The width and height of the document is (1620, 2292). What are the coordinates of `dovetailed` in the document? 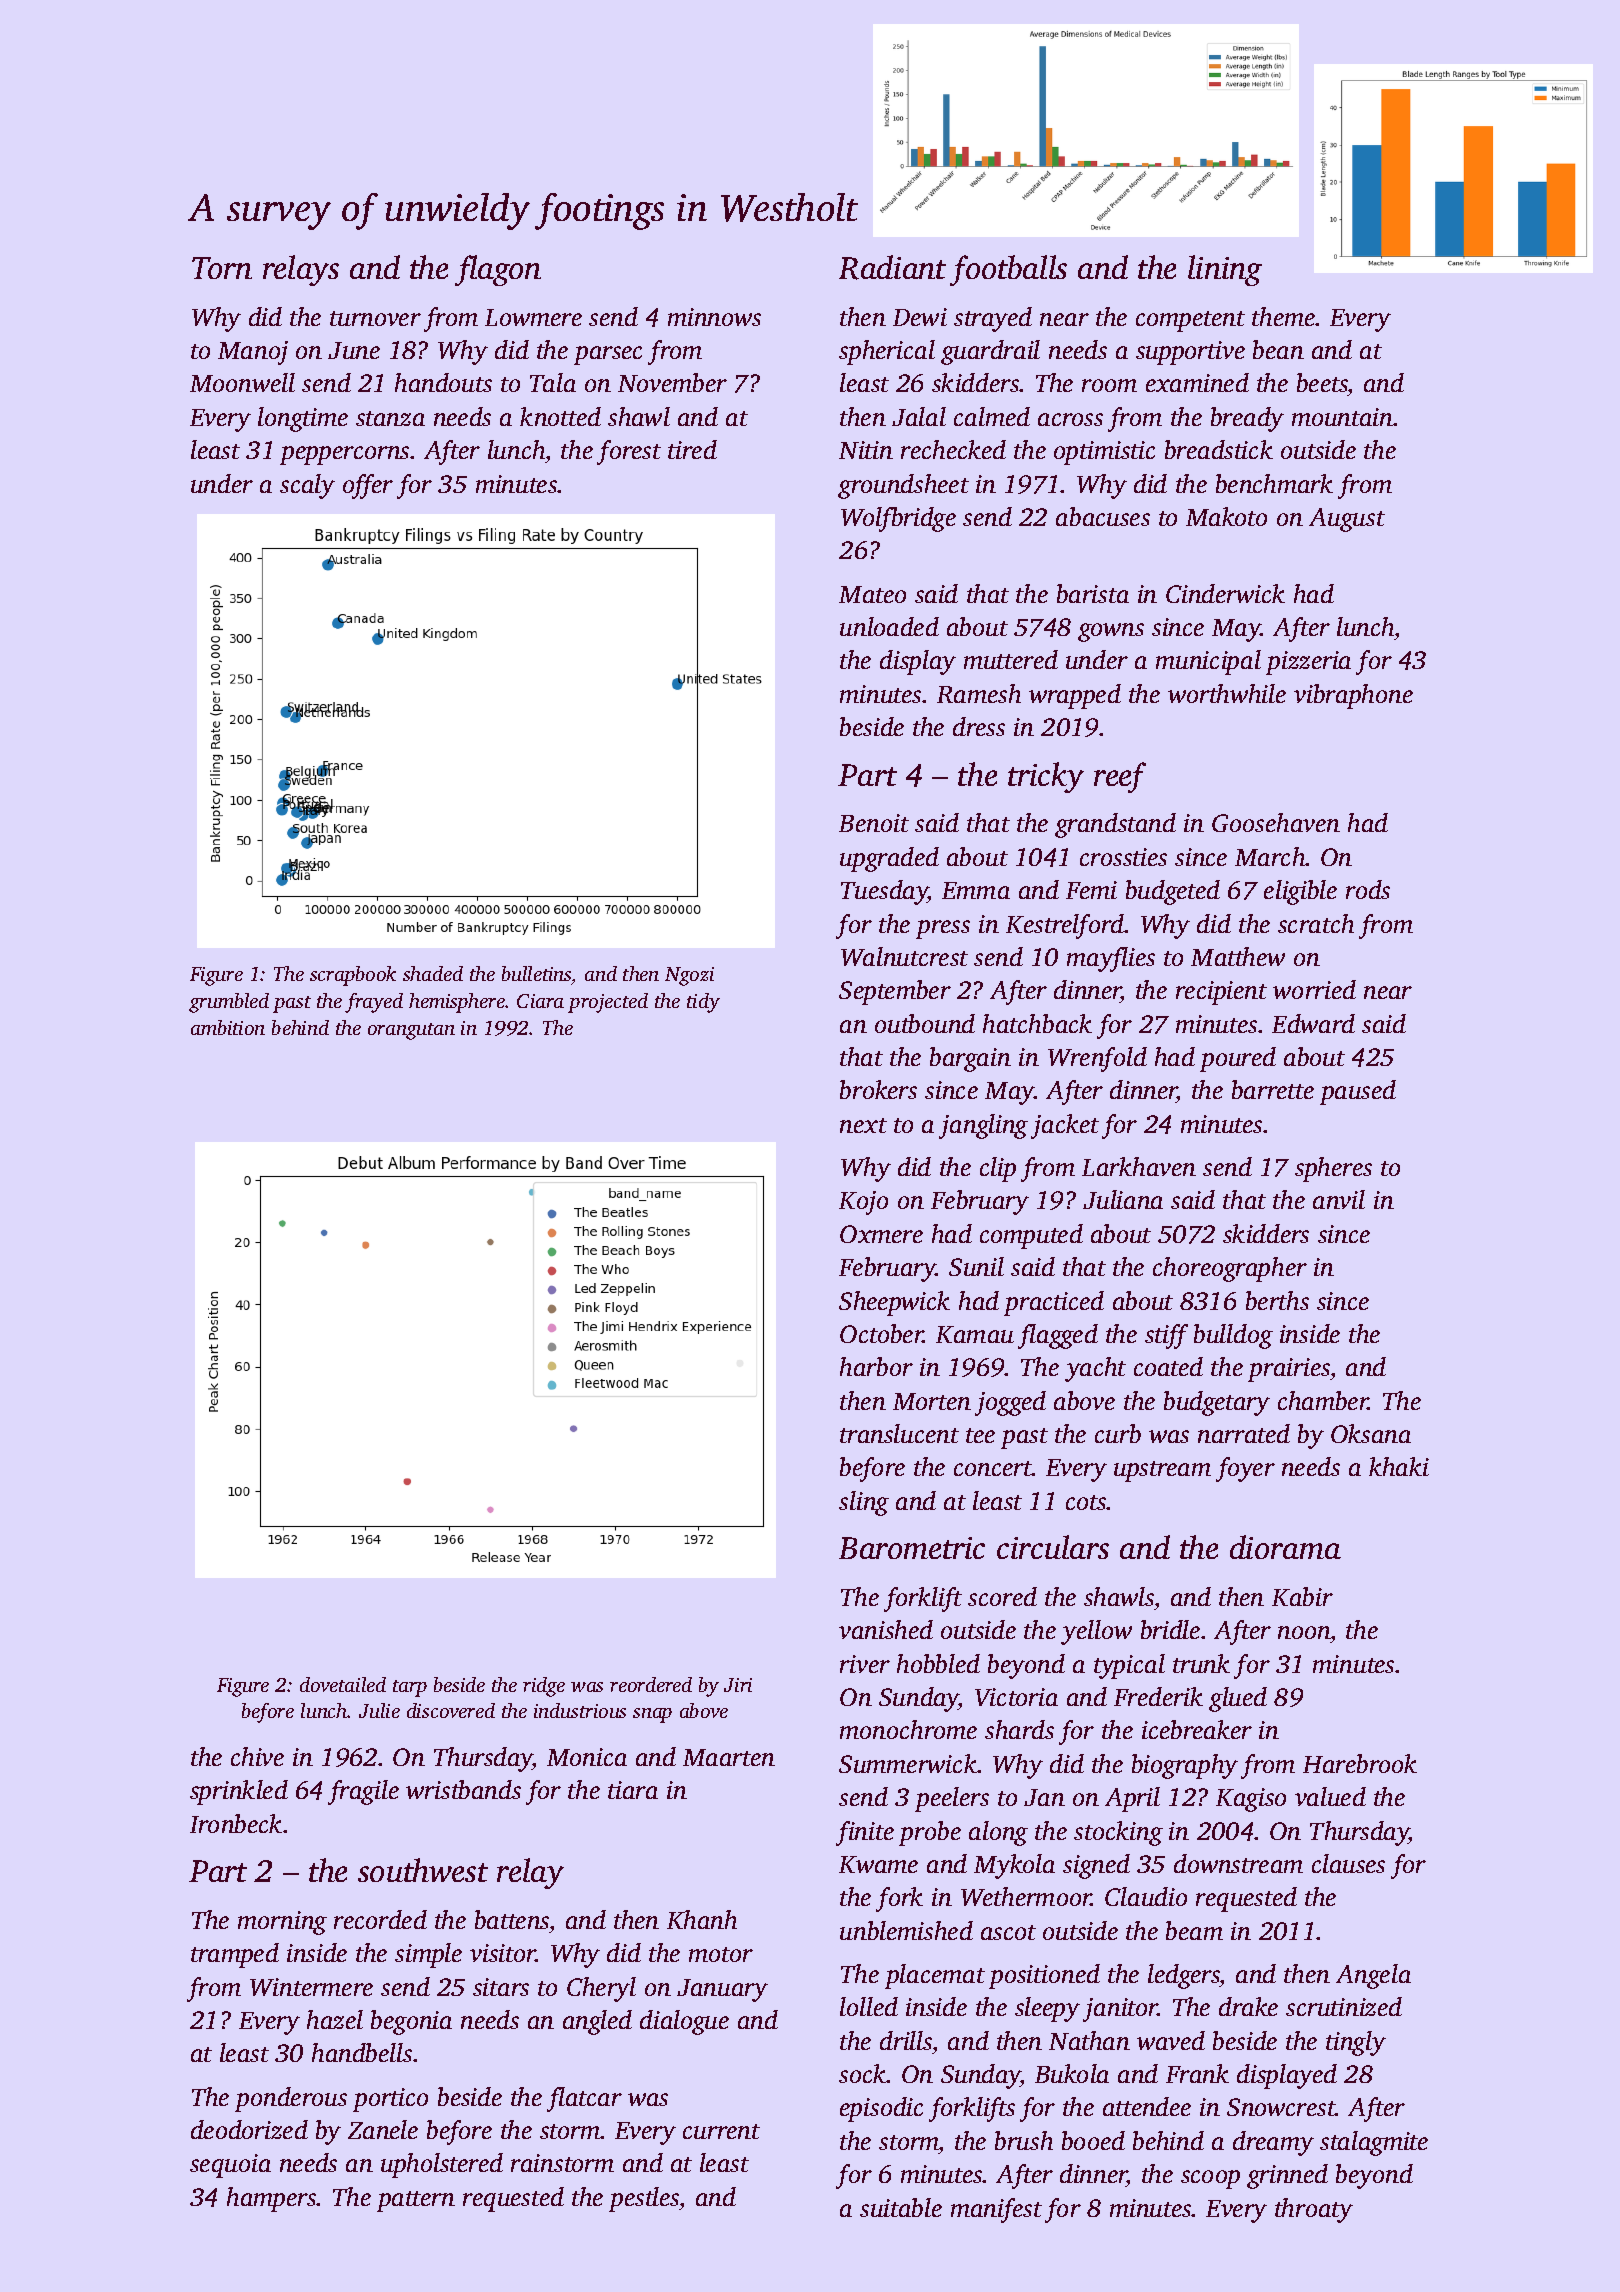 It's located at (343, 1684).
